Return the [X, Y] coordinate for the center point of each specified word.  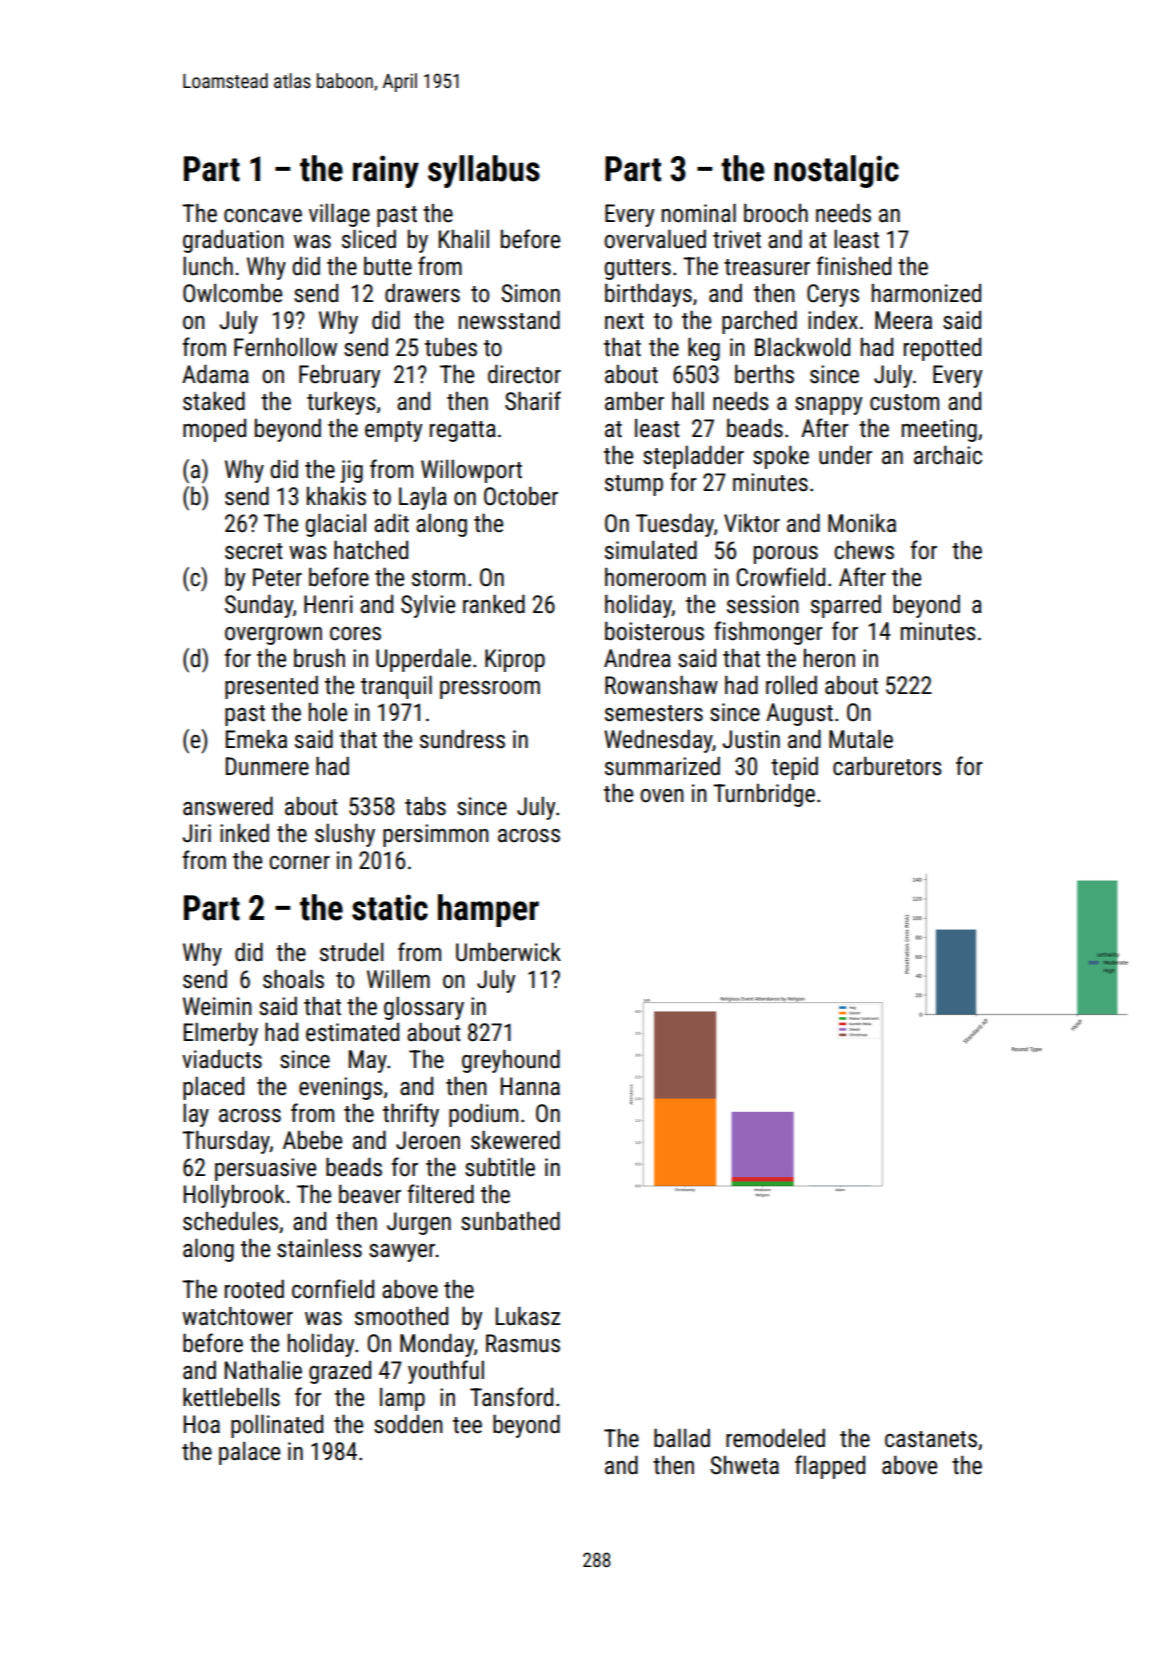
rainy [386, 171]
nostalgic [836, 171]
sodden [408, 1424]
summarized [662, 766]
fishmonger [768, 633]
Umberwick [508, 952]
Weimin [217, 1006]
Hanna [530, 1086]
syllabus [484, 171]
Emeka [256, 739]
